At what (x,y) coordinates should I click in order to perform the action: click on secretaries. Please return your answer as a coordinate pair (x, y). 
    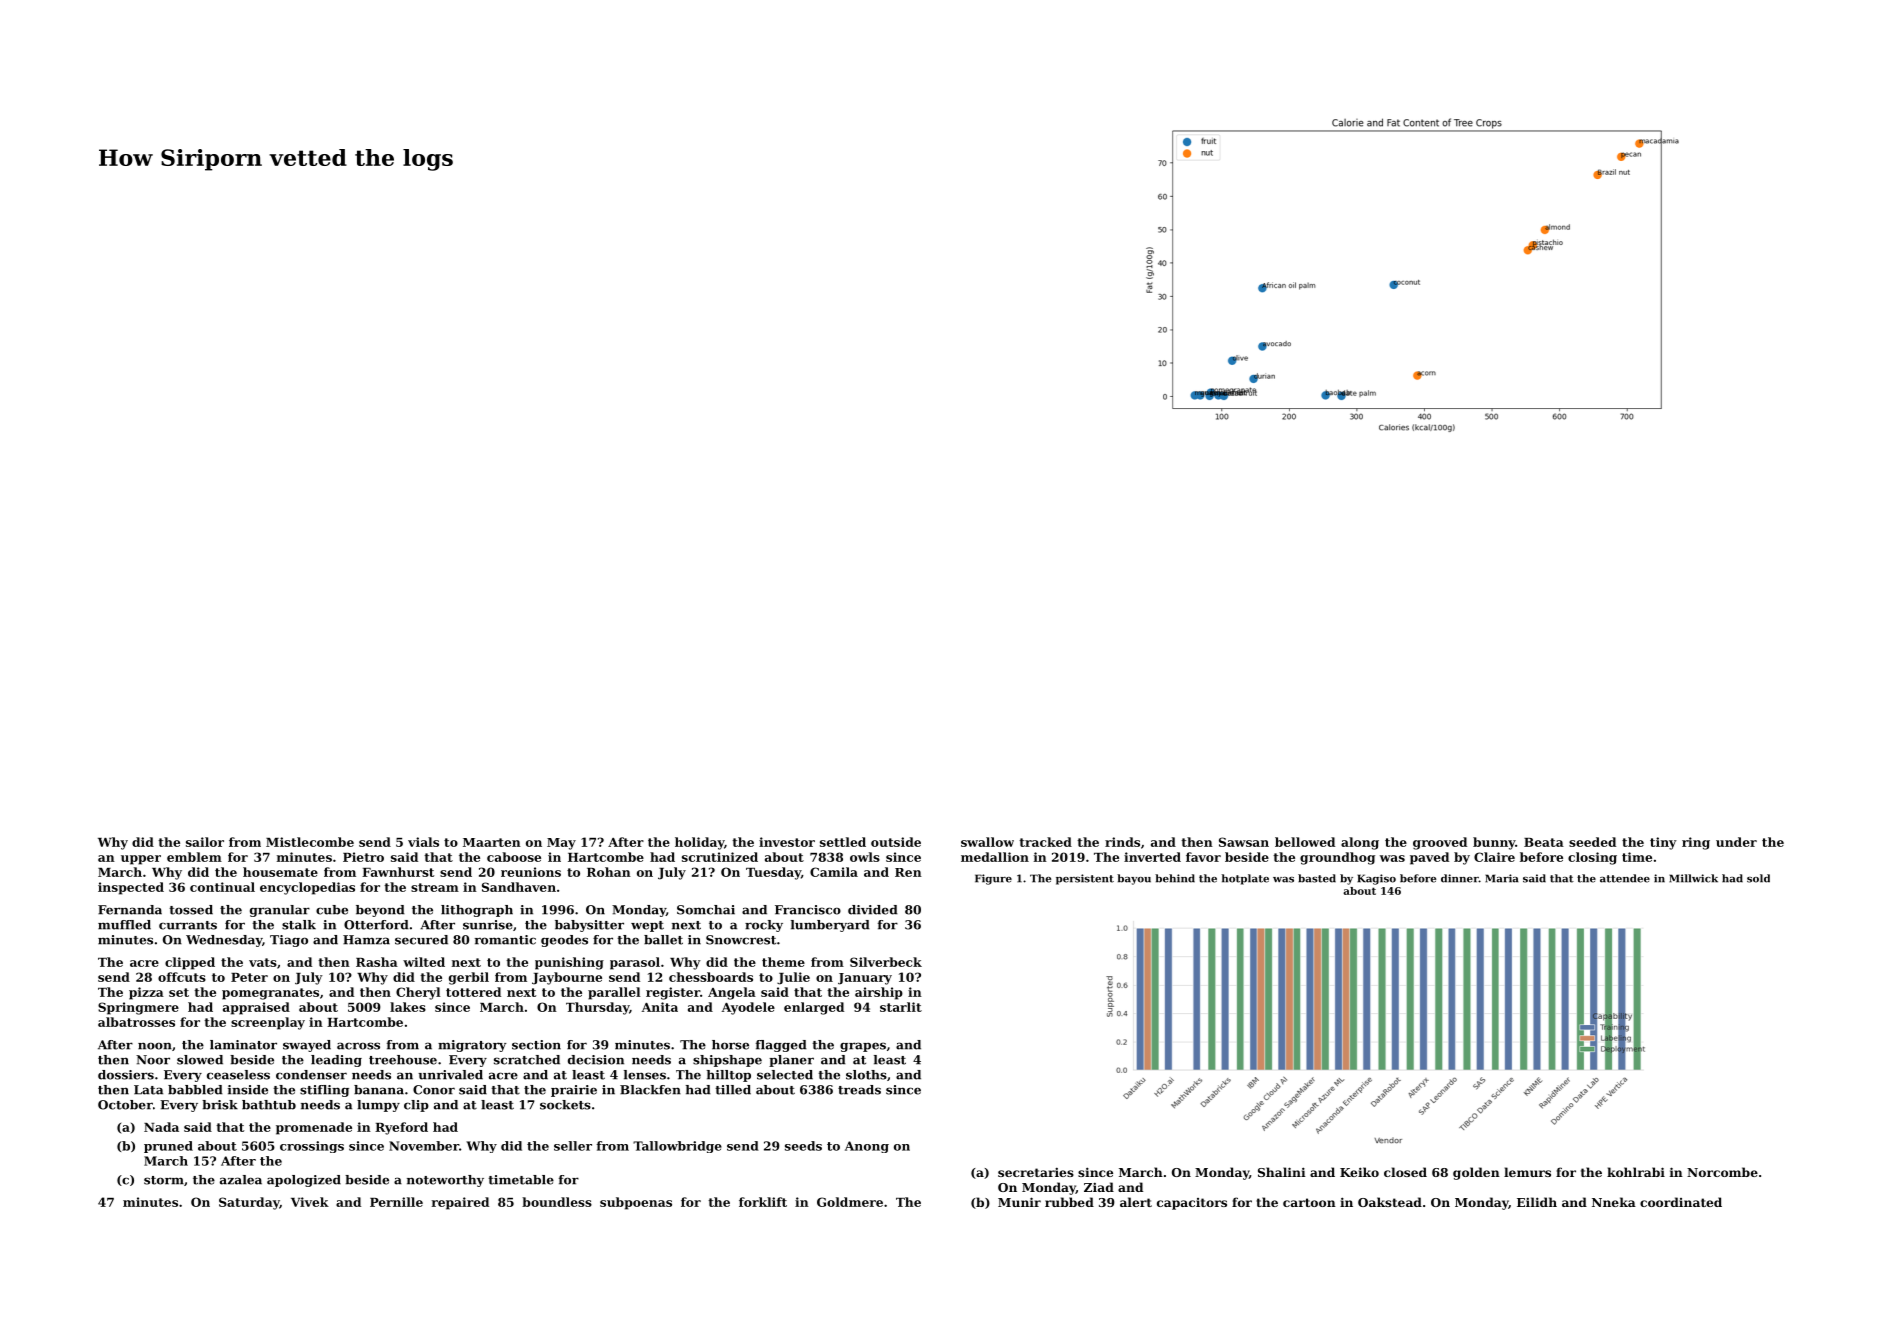
    Looking at the image, I should click on (1036, 1172).
